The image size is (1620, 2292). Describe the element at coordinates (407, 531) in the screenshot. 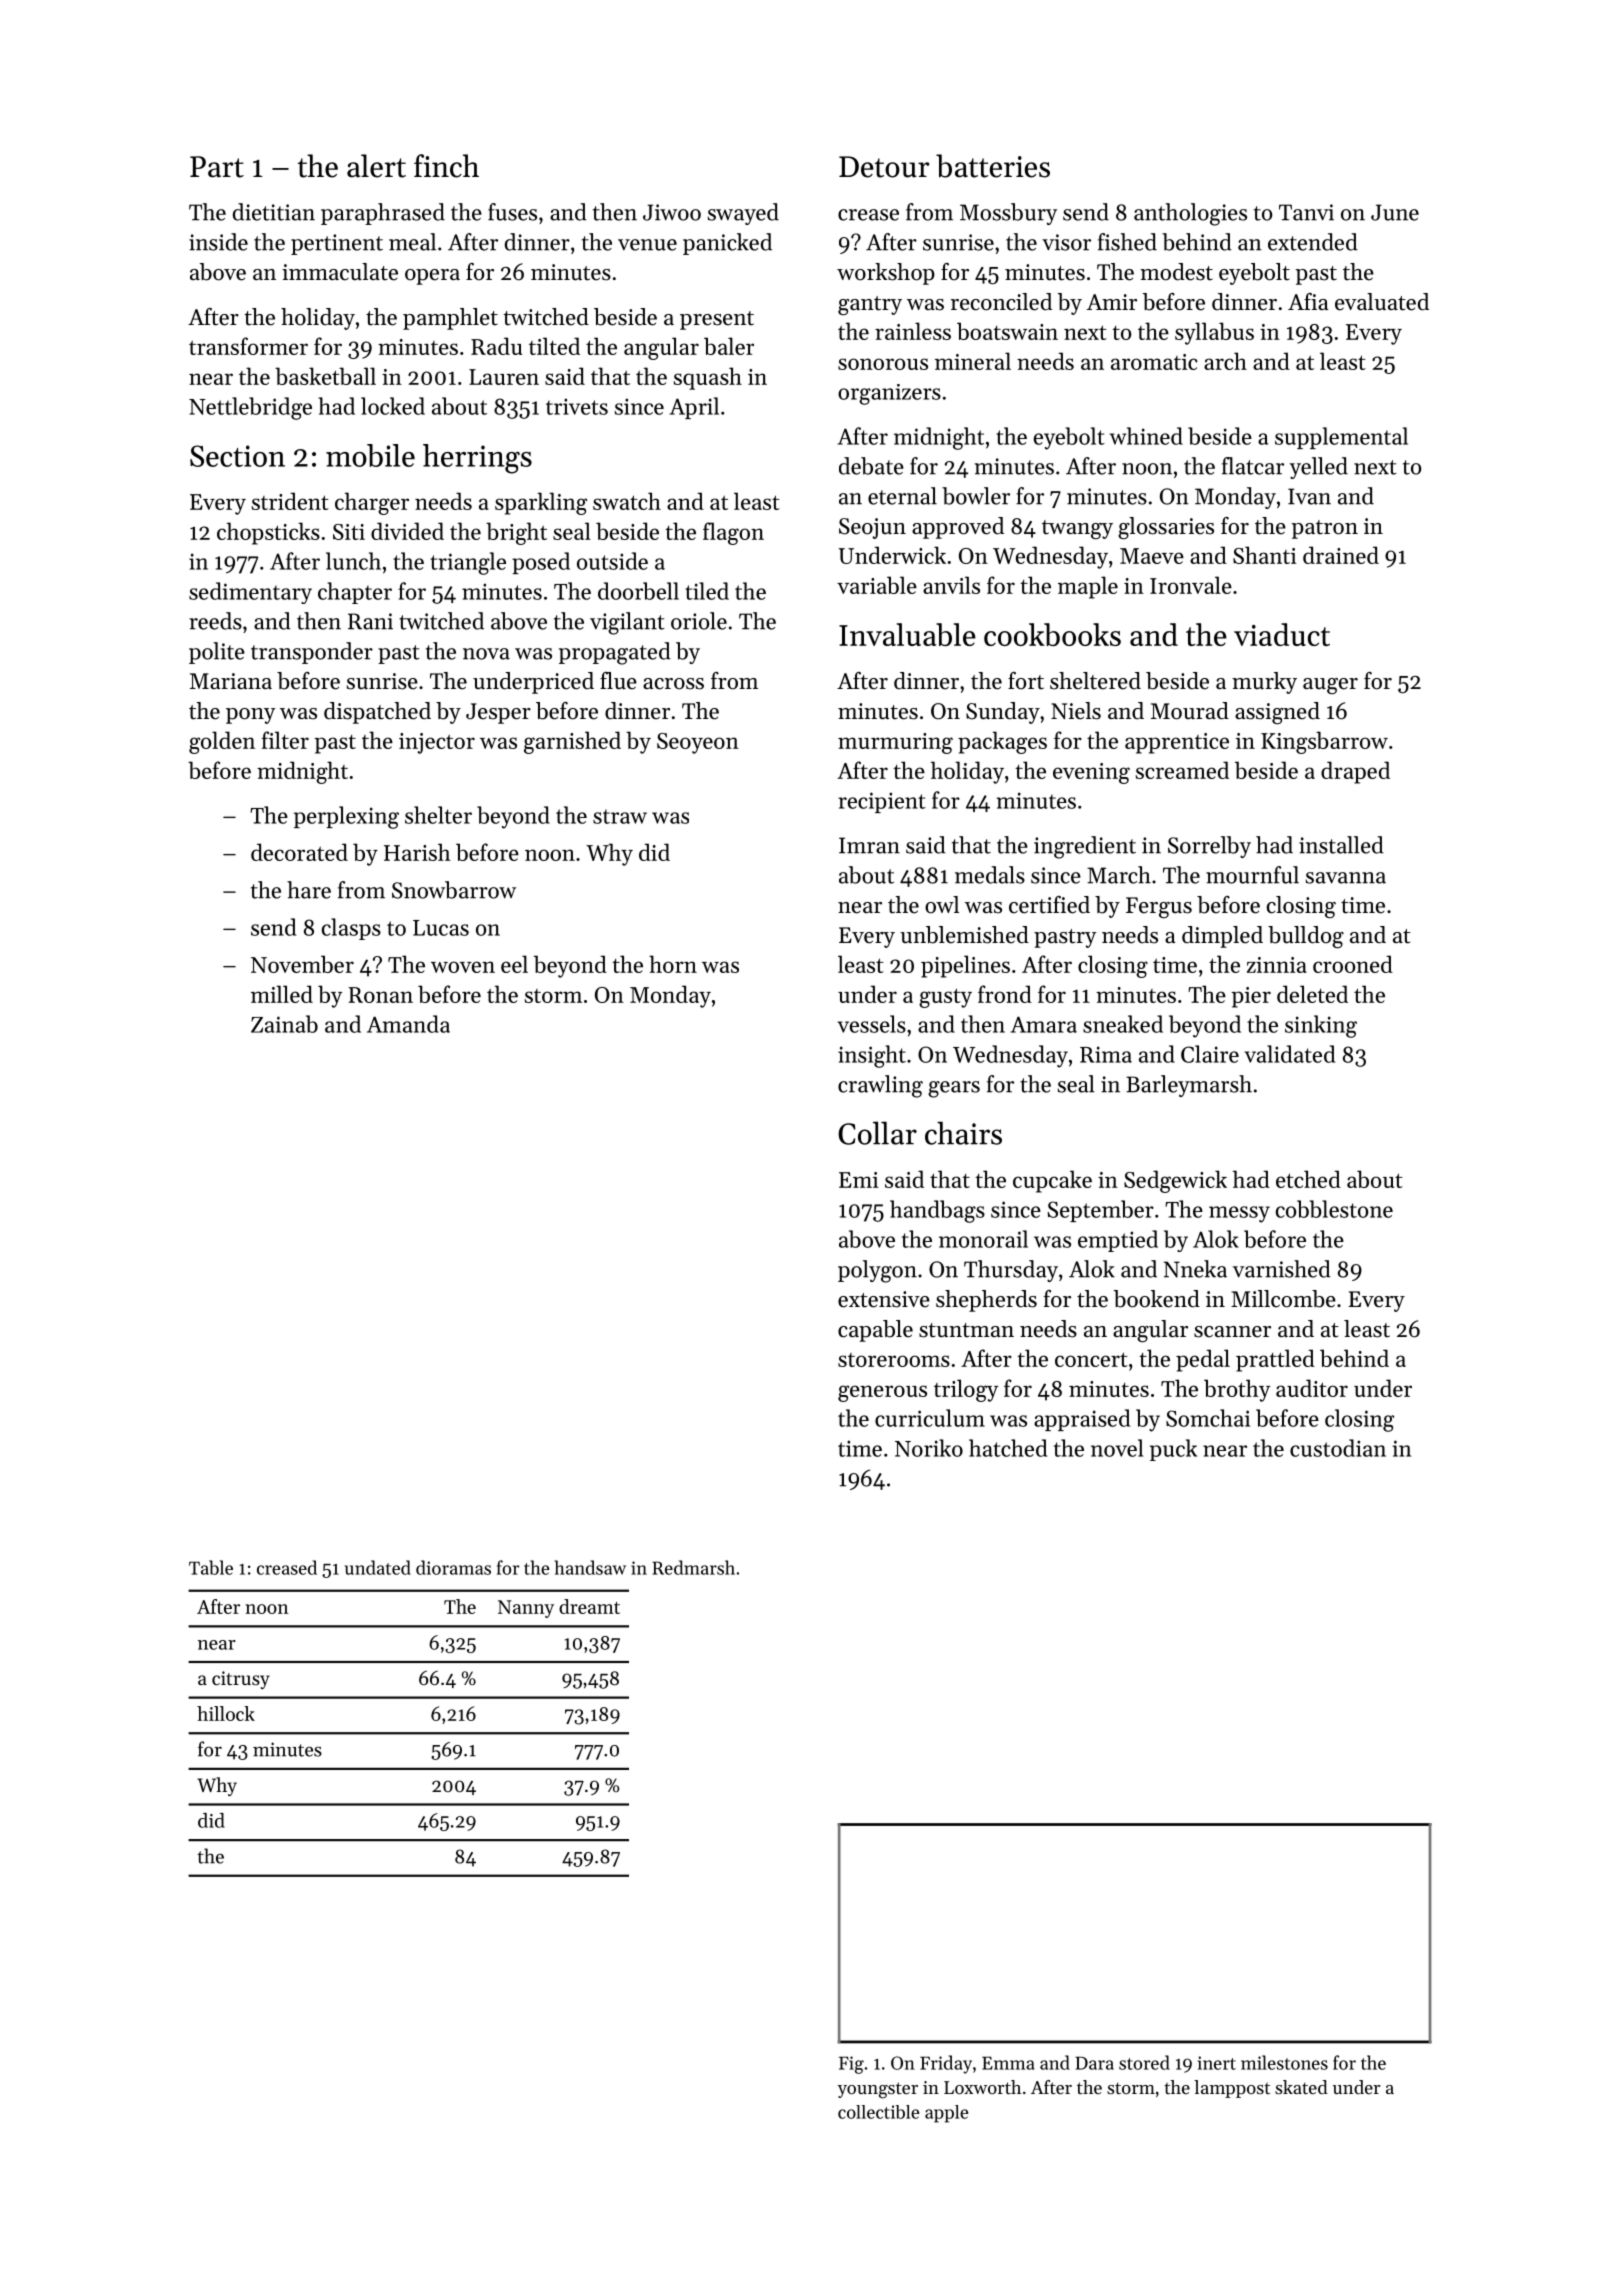

I see `divided` at that location.
